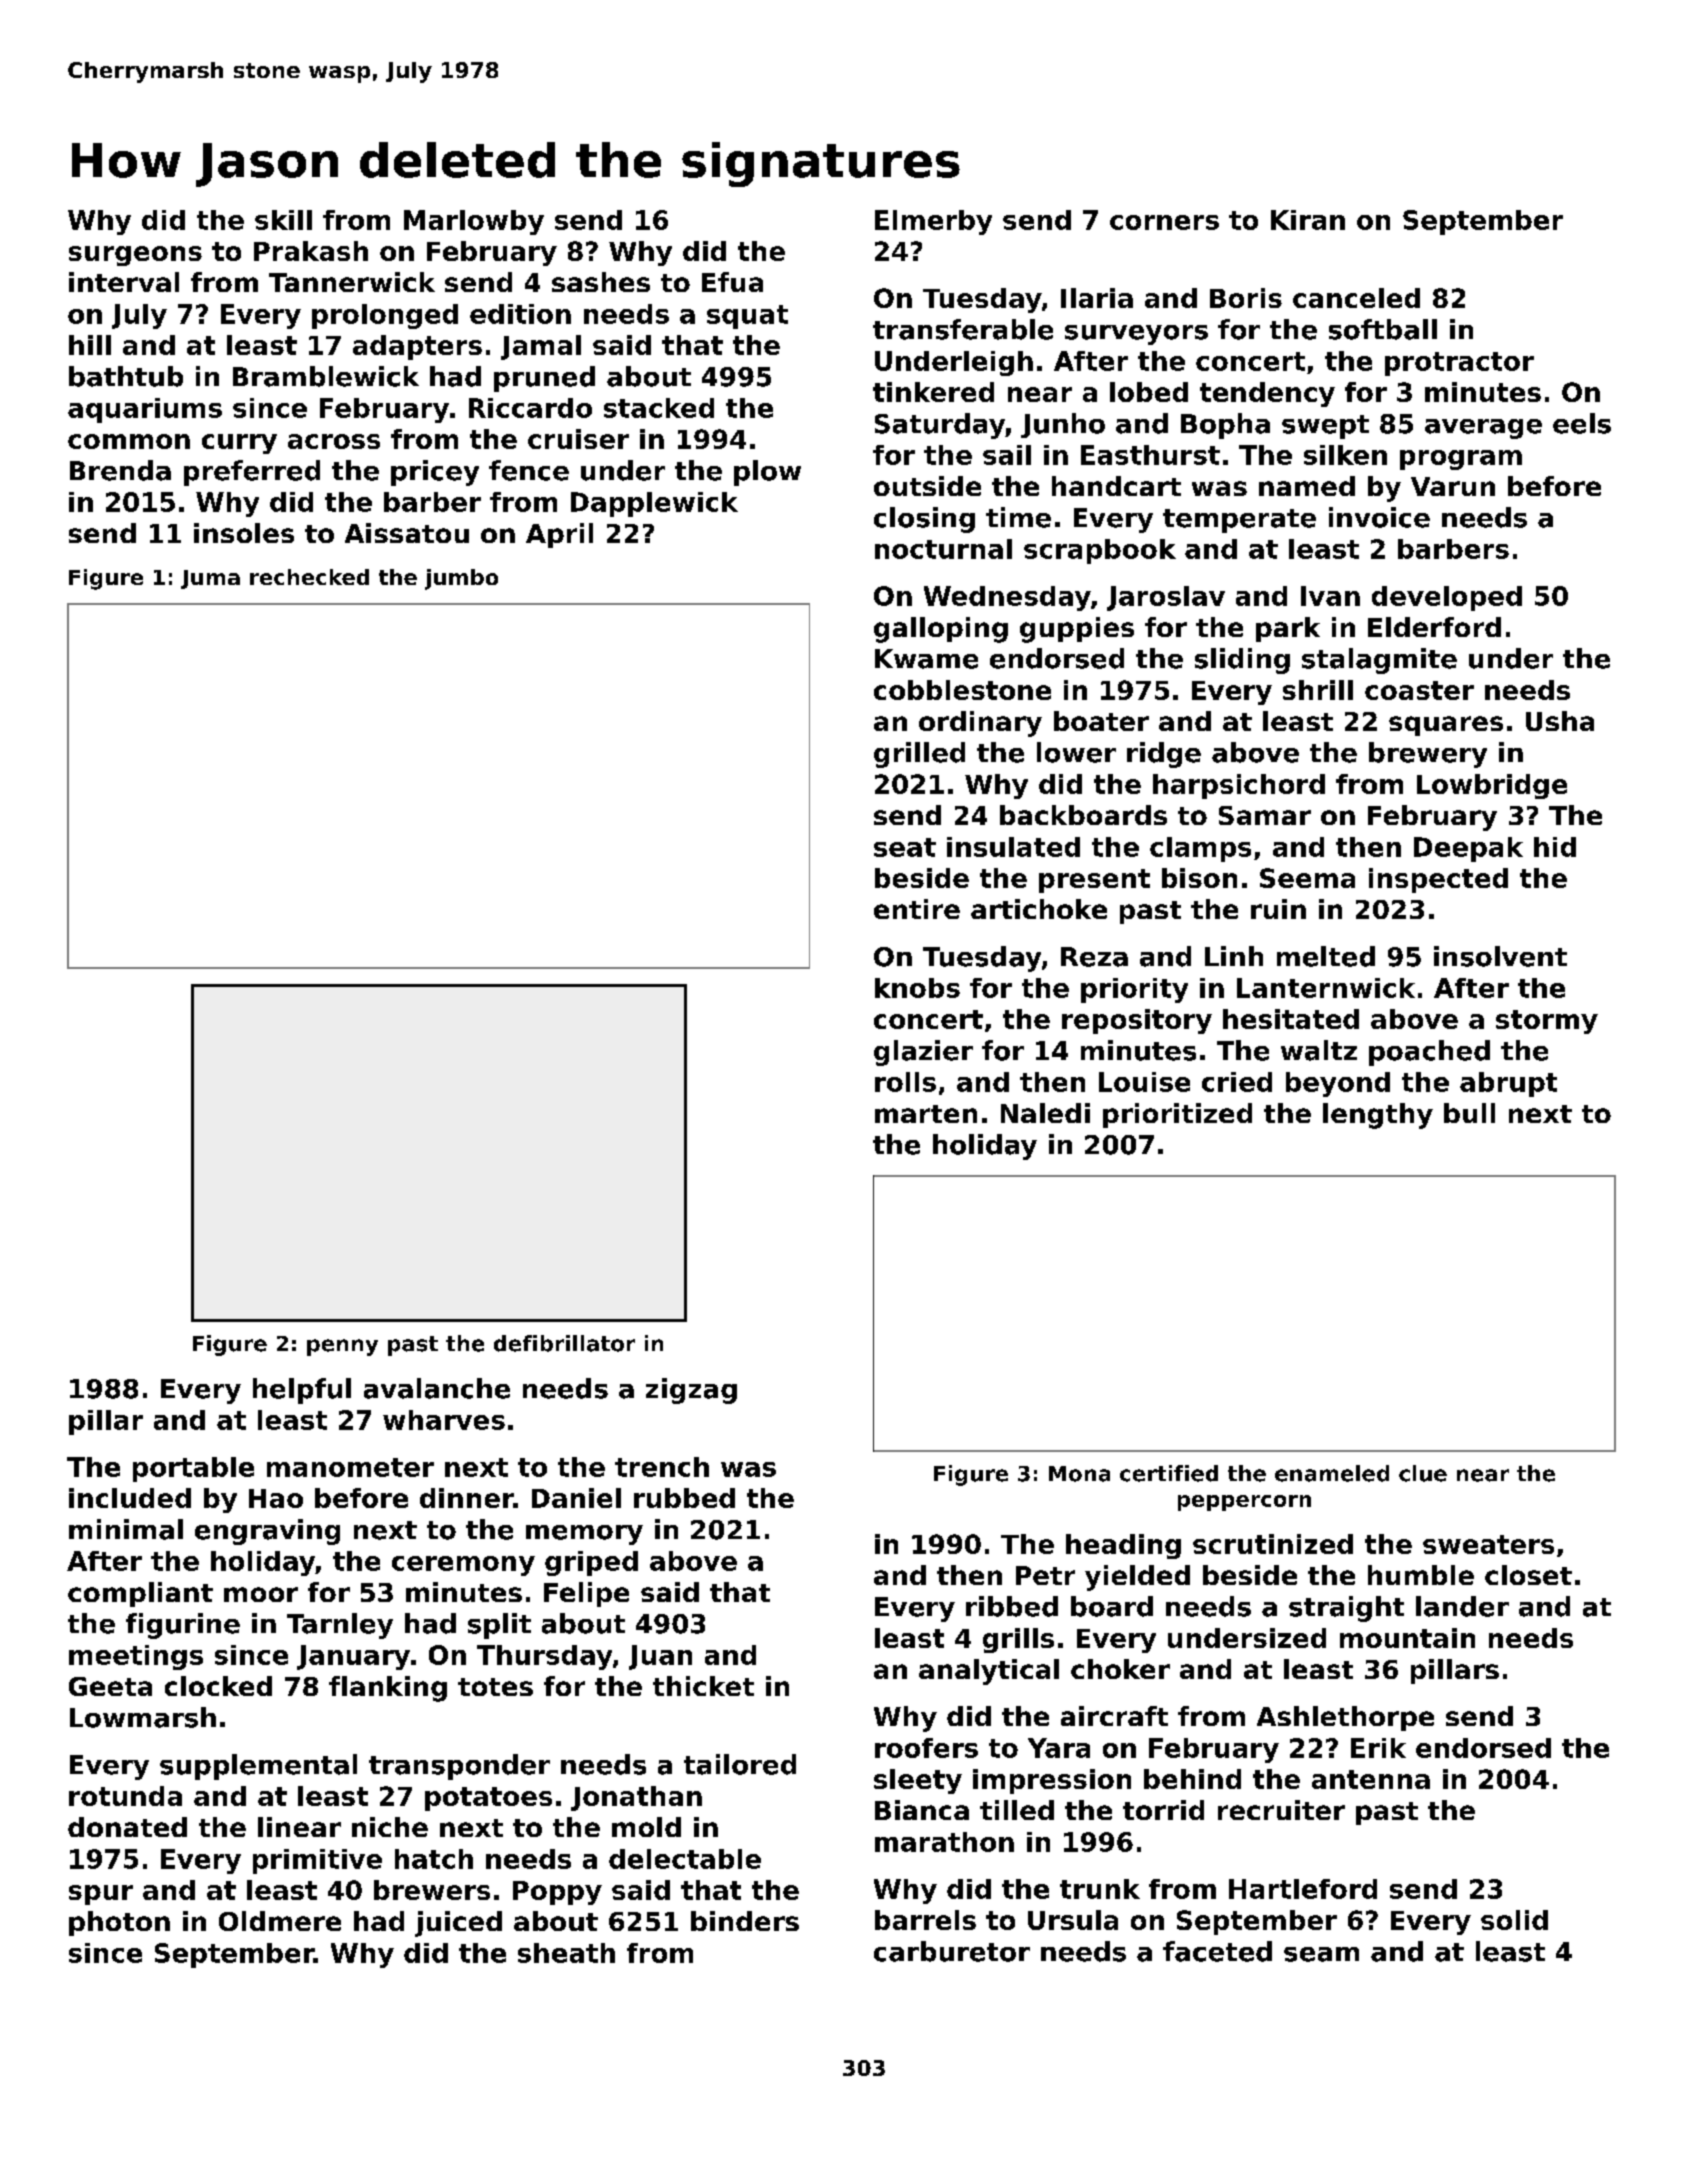  Describe the element at coordinates (1308, 220) in the document. I see `Kiran` at that location.
